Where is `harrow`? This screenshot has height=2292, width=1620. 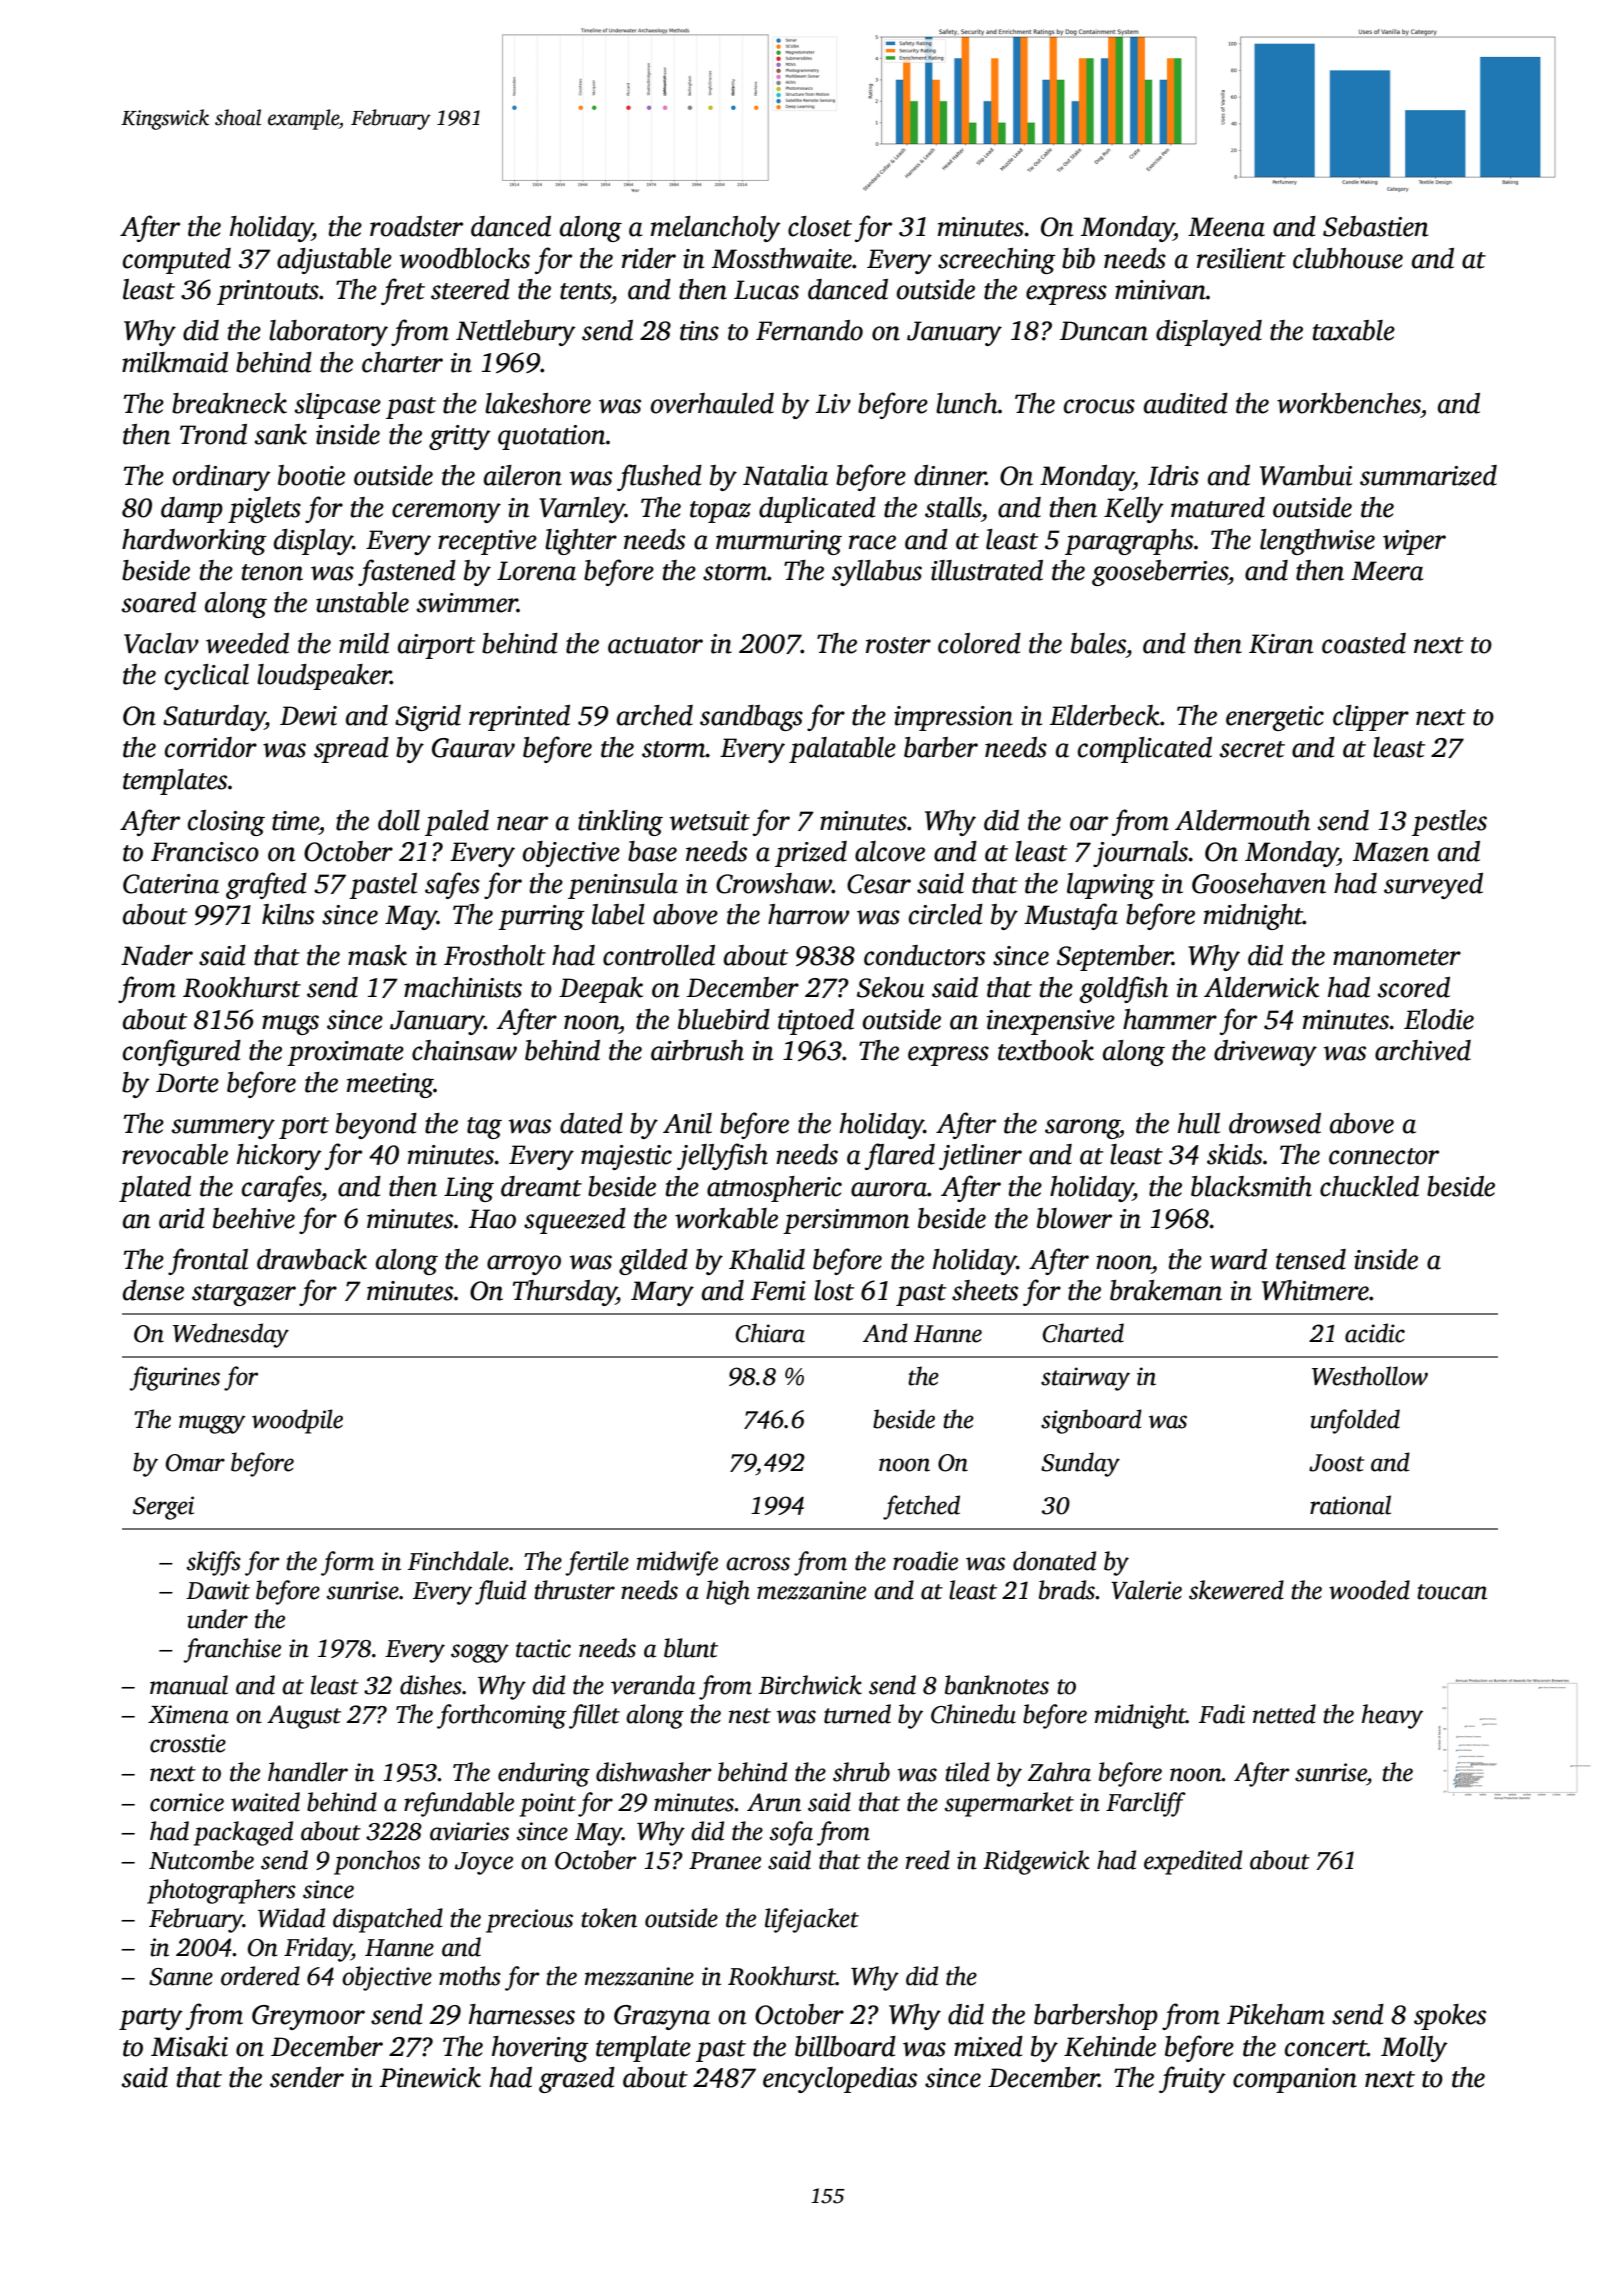 harrow is located at coordinates (809, 914).
